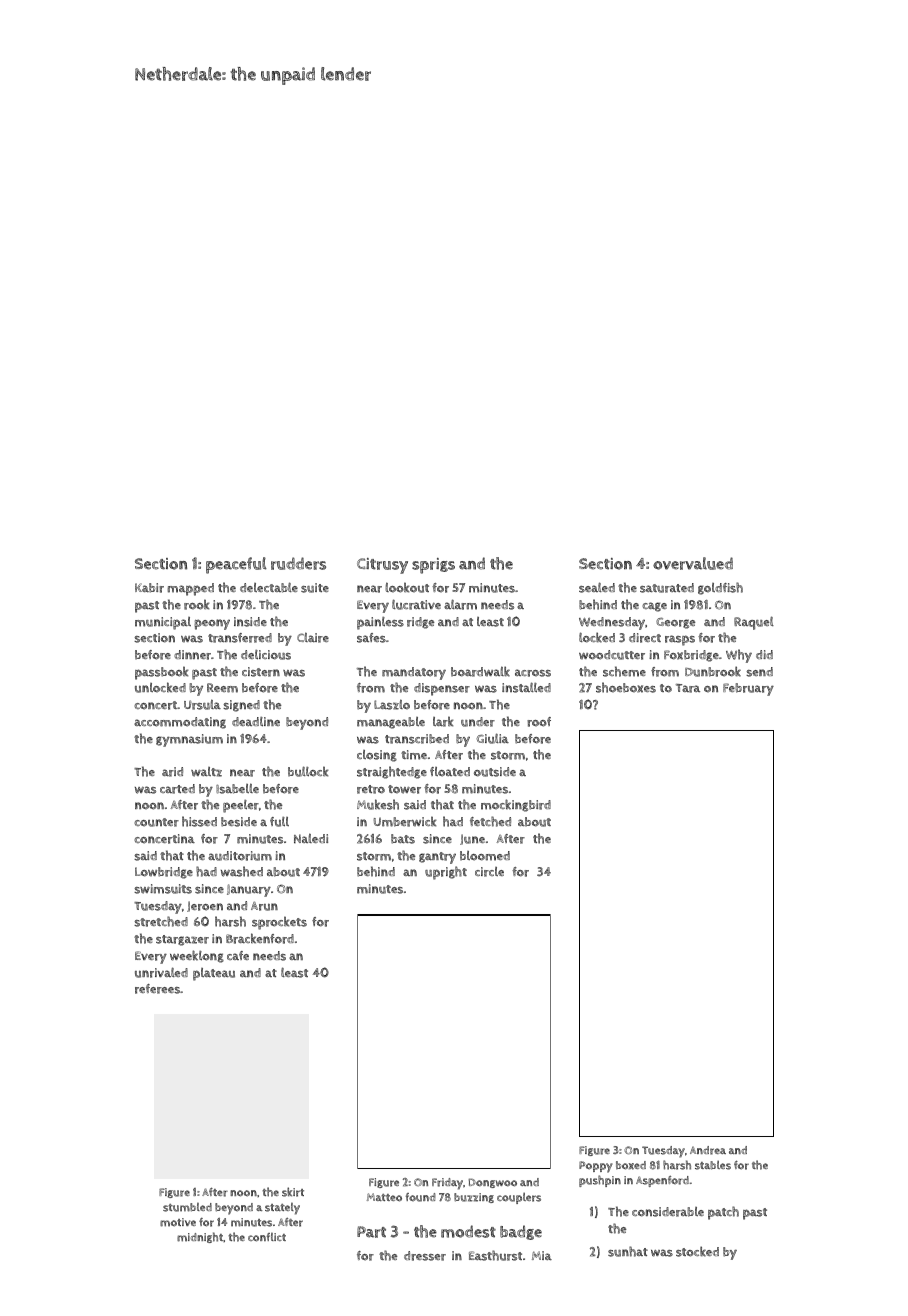 Image resolution: width=908 pixels, height=1316 pixels. I want to click on skirt, so click(293, 1192).
